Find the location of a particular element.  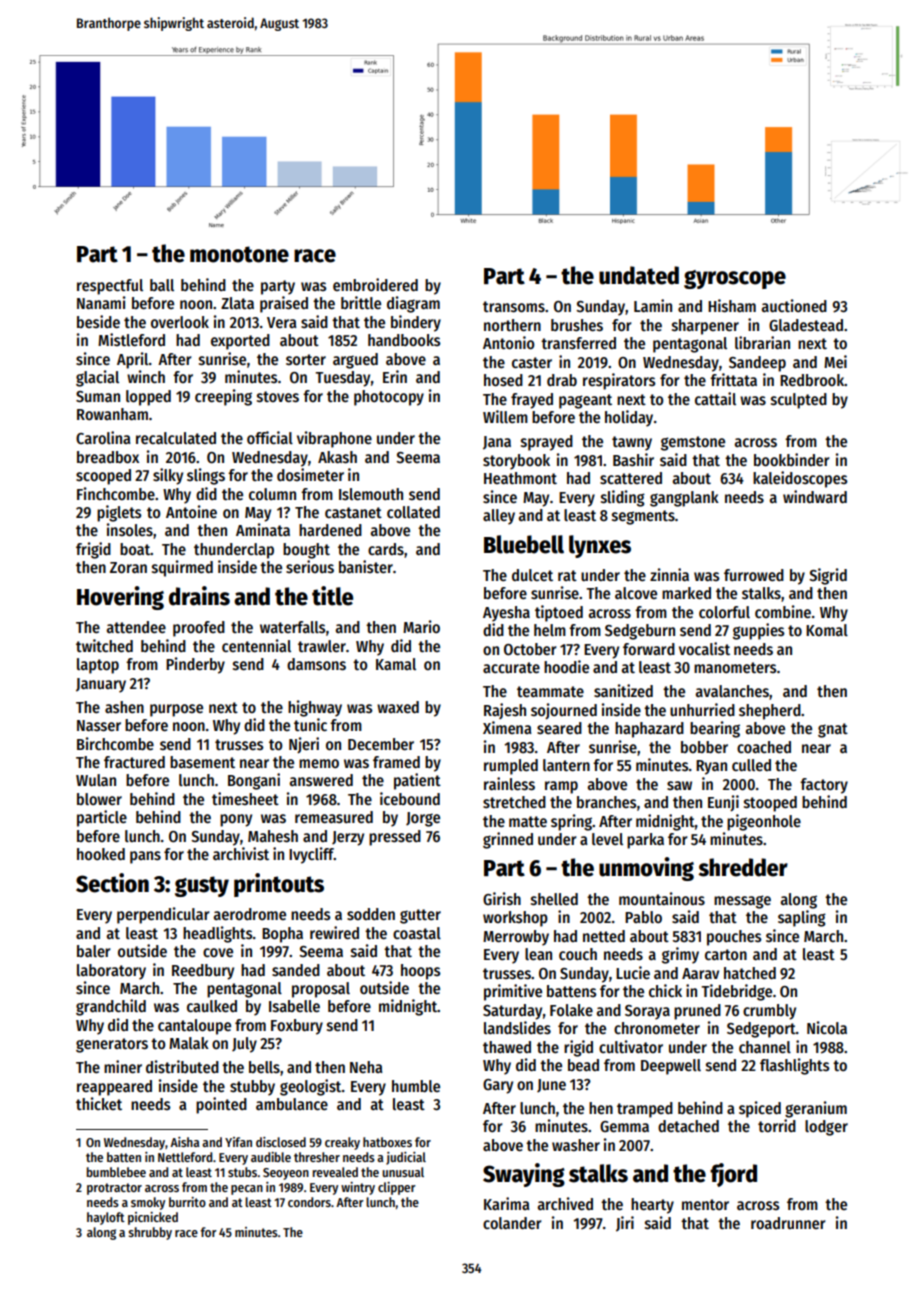

beside is located at coordinates (98, 321).
